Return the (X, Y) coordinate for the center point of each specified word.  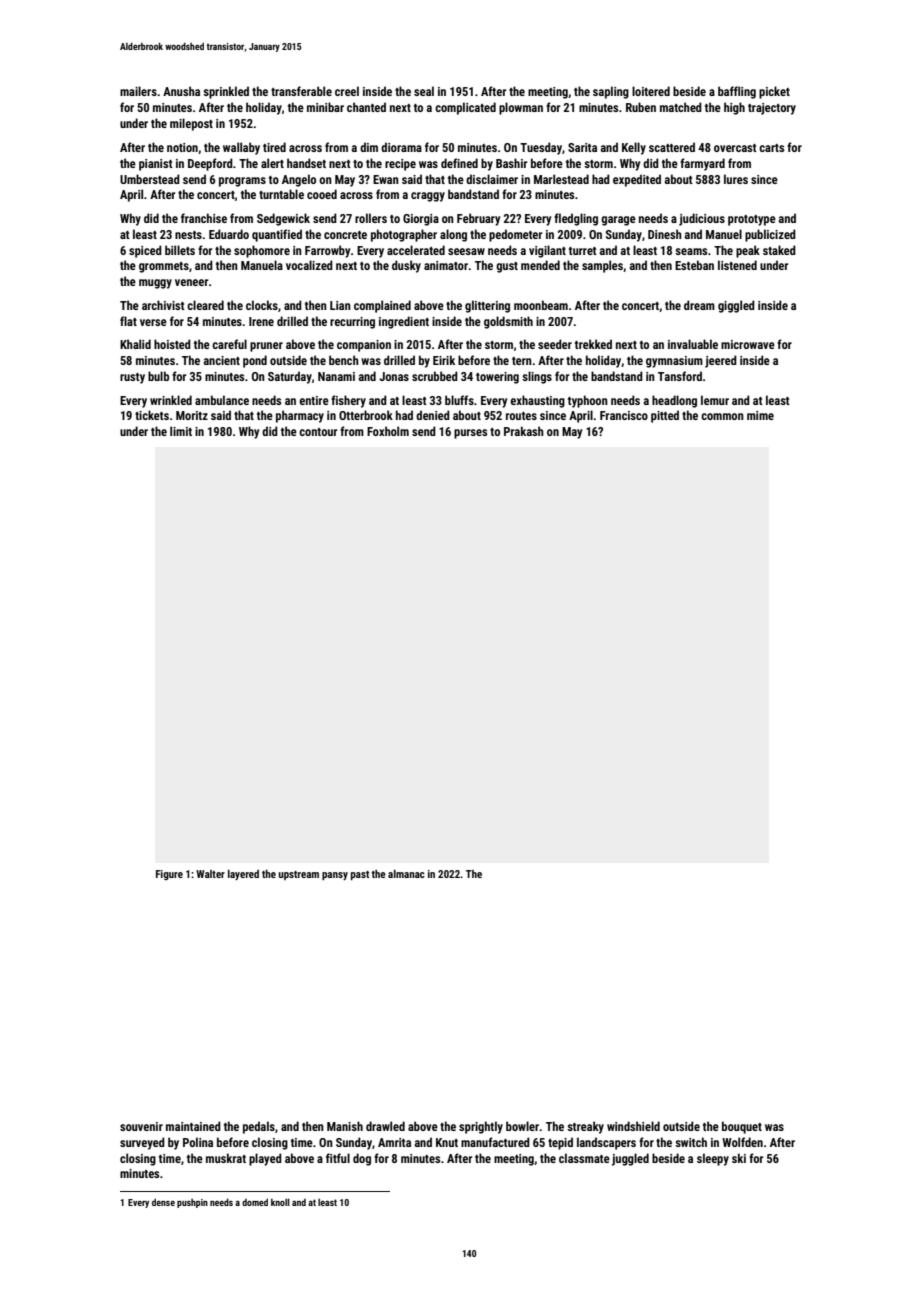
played (265, 1159)
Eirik (444, 360)
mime (760, 415)
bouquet (742, 1127)
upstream (298, 875)
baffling (737, 92)
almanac (406, 874)
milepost (191, 124)
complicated (465, 108)
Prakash (524, 431)
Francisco (624, 415)
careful (229, 344)
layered (243, 875)
